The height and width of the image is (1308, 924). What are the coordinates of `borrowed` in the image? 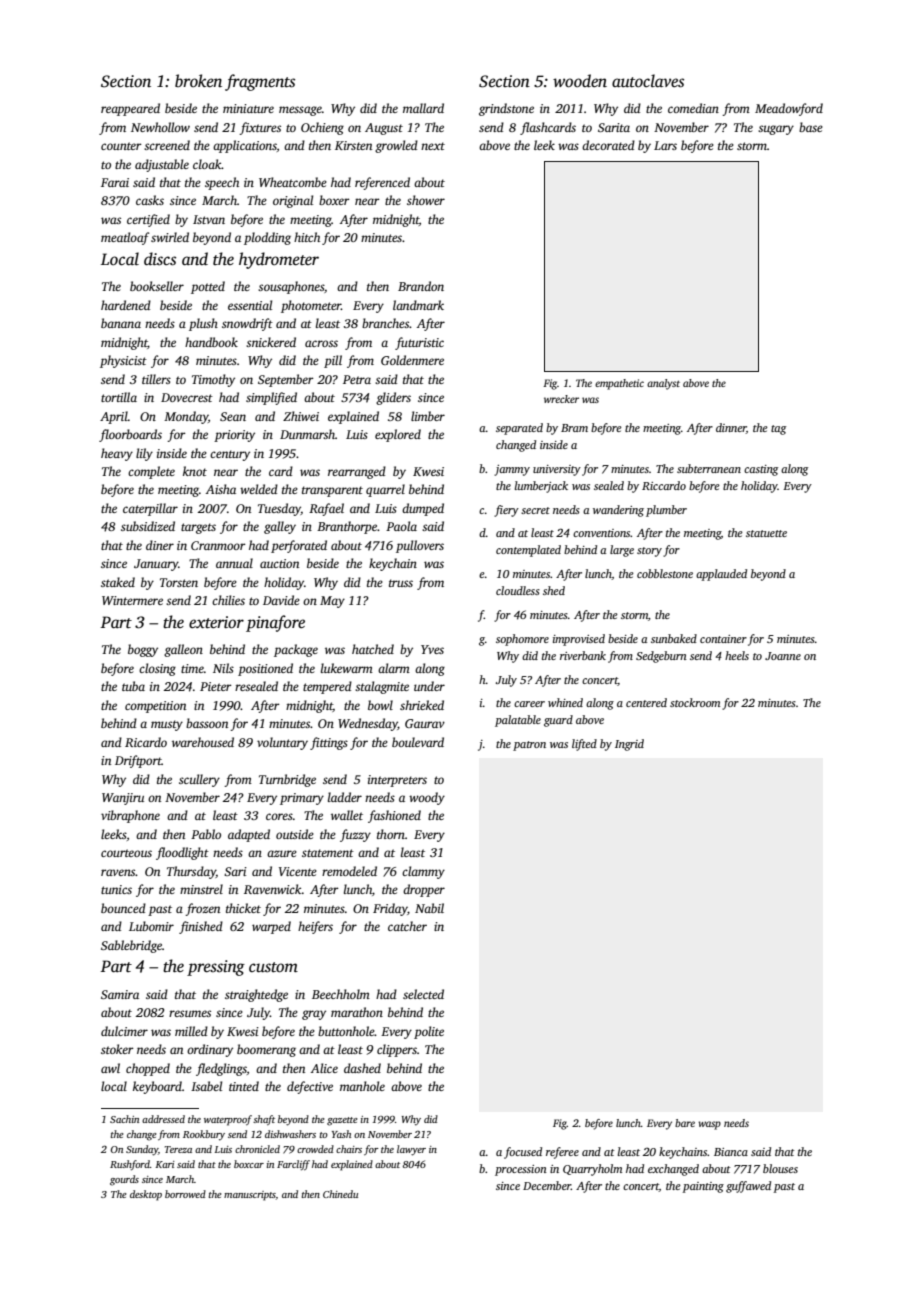 It's located at (185, 1194).
